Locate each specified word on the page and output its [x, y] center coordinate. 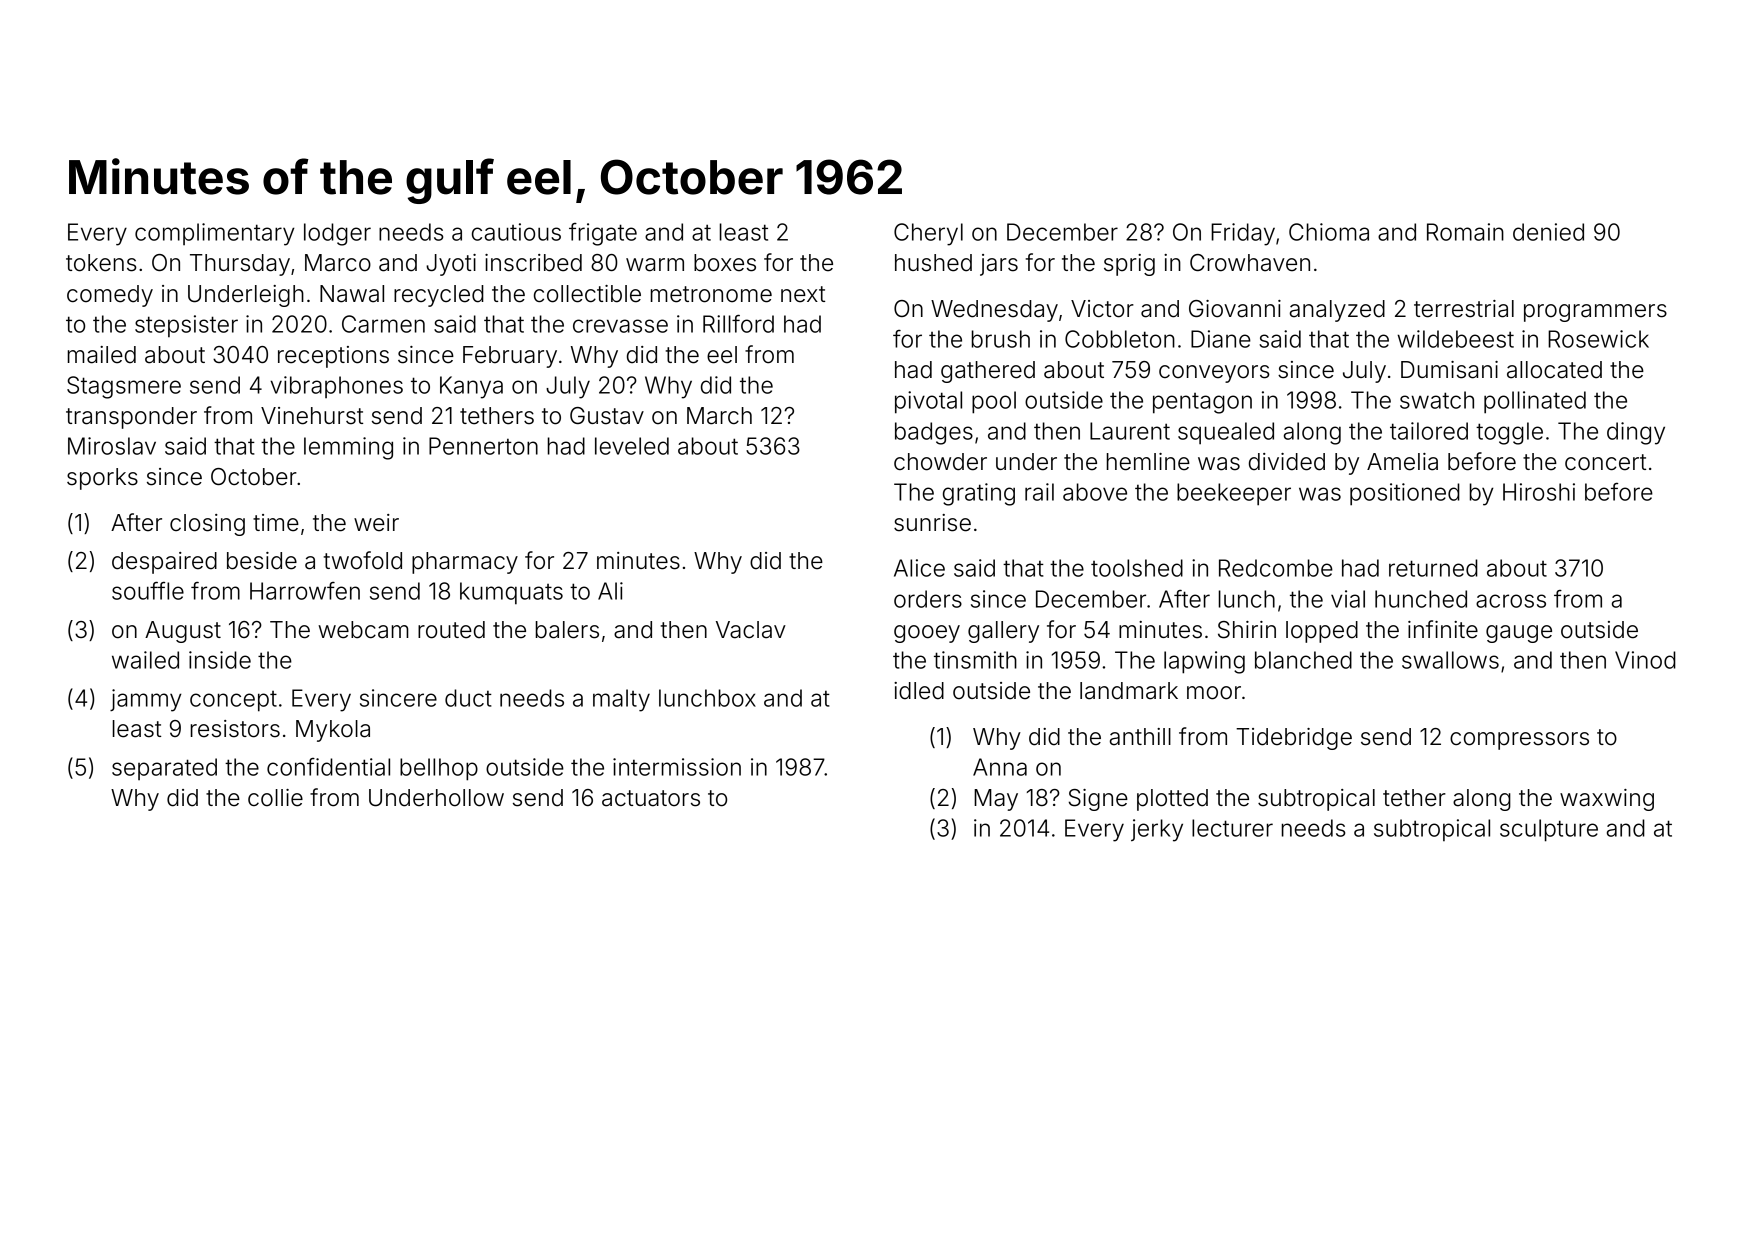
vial [1348, 599]
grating [979, 494]
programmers [1595, 313]
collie [275, 798]
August [183, 632]
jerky [1157, 830]
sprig [1129, 265]
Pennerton [483, 446]
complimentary [215, 234]
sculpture [1549, 830]
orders [928, 599]
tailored [1429, 431]
